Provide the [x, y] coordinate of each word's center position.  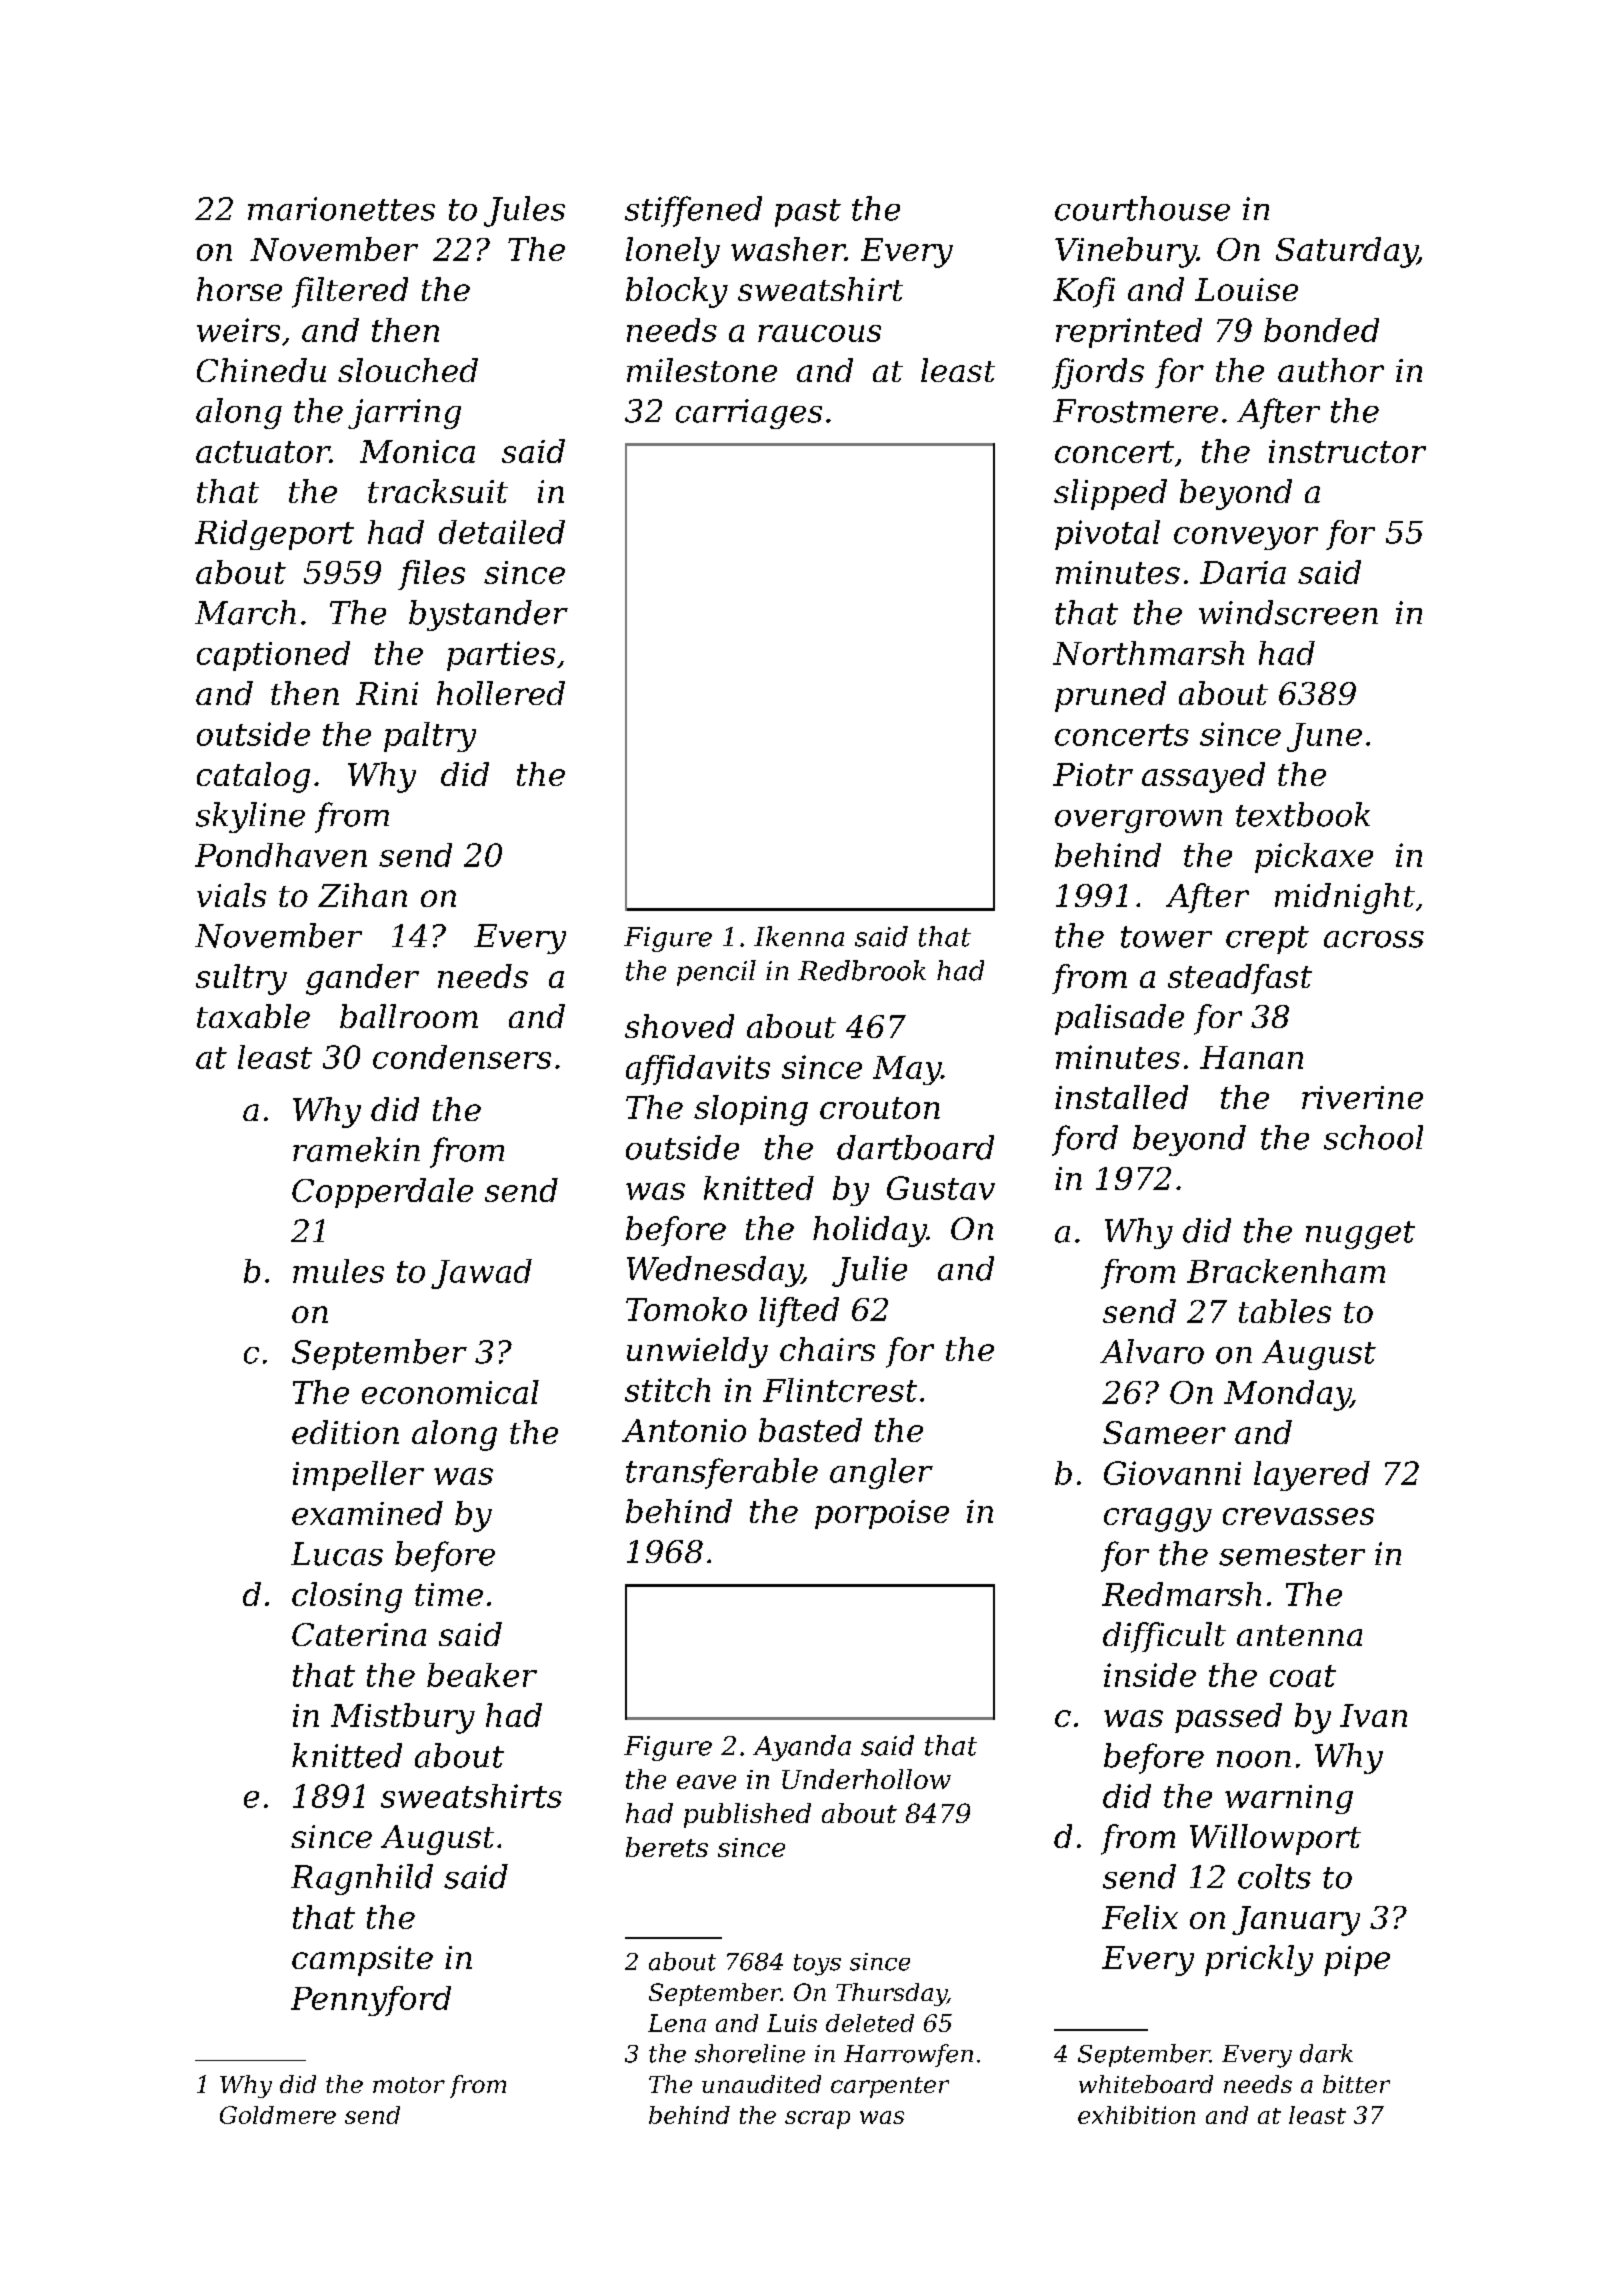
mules [338, 1271]
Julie [869, 1271]
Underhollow [866, 1779]
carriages [749, 414]
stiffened [693, 211]
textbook [1303, 814]
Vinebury [1126, 252]
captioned [273, 656]
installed [1121, 1097]
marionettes [341, 209]
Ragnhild [362, 1879]
